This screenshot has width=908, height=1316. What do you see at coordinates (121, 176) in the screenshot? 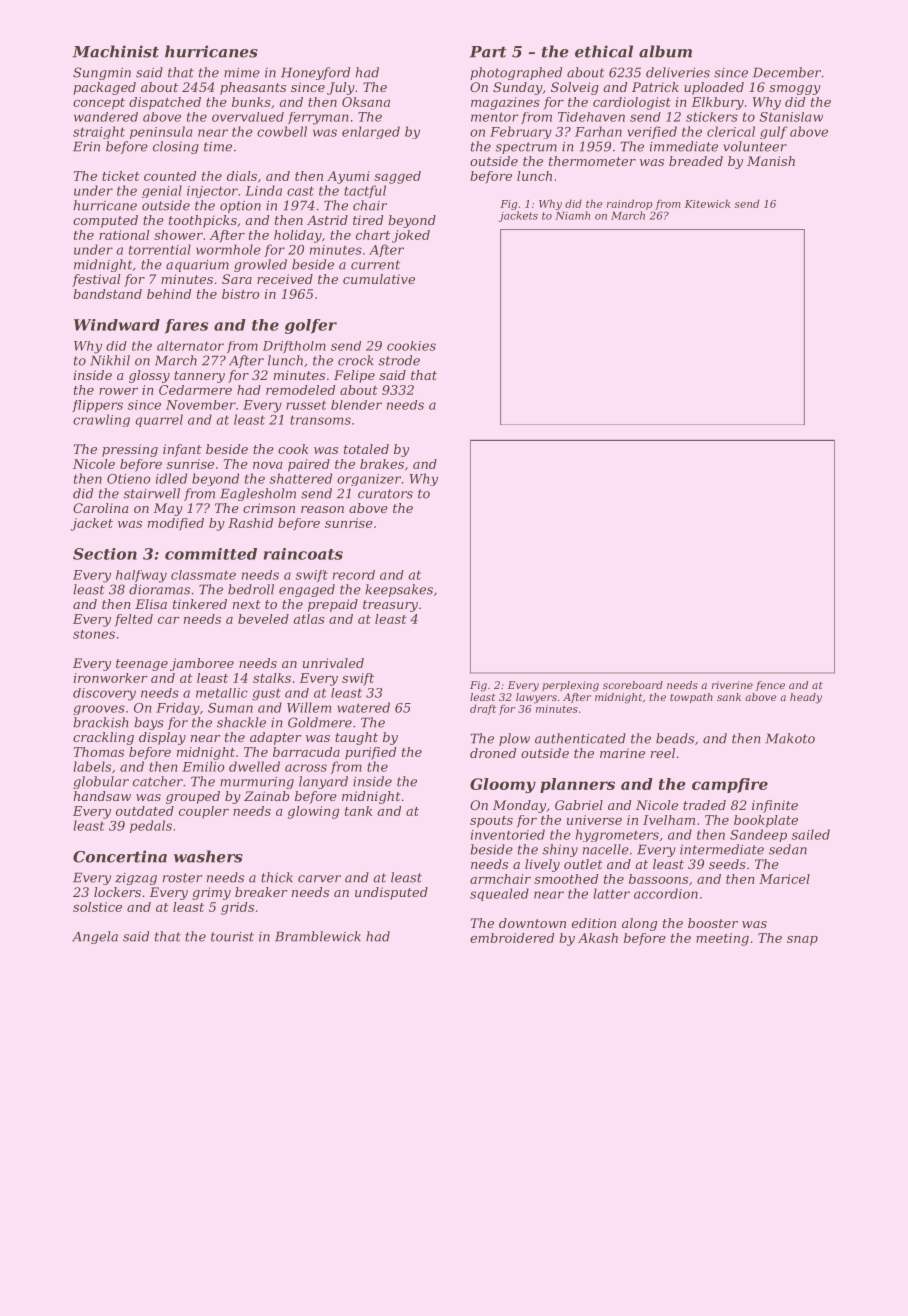
I see `ticket` at bounding box center [121, 176].
